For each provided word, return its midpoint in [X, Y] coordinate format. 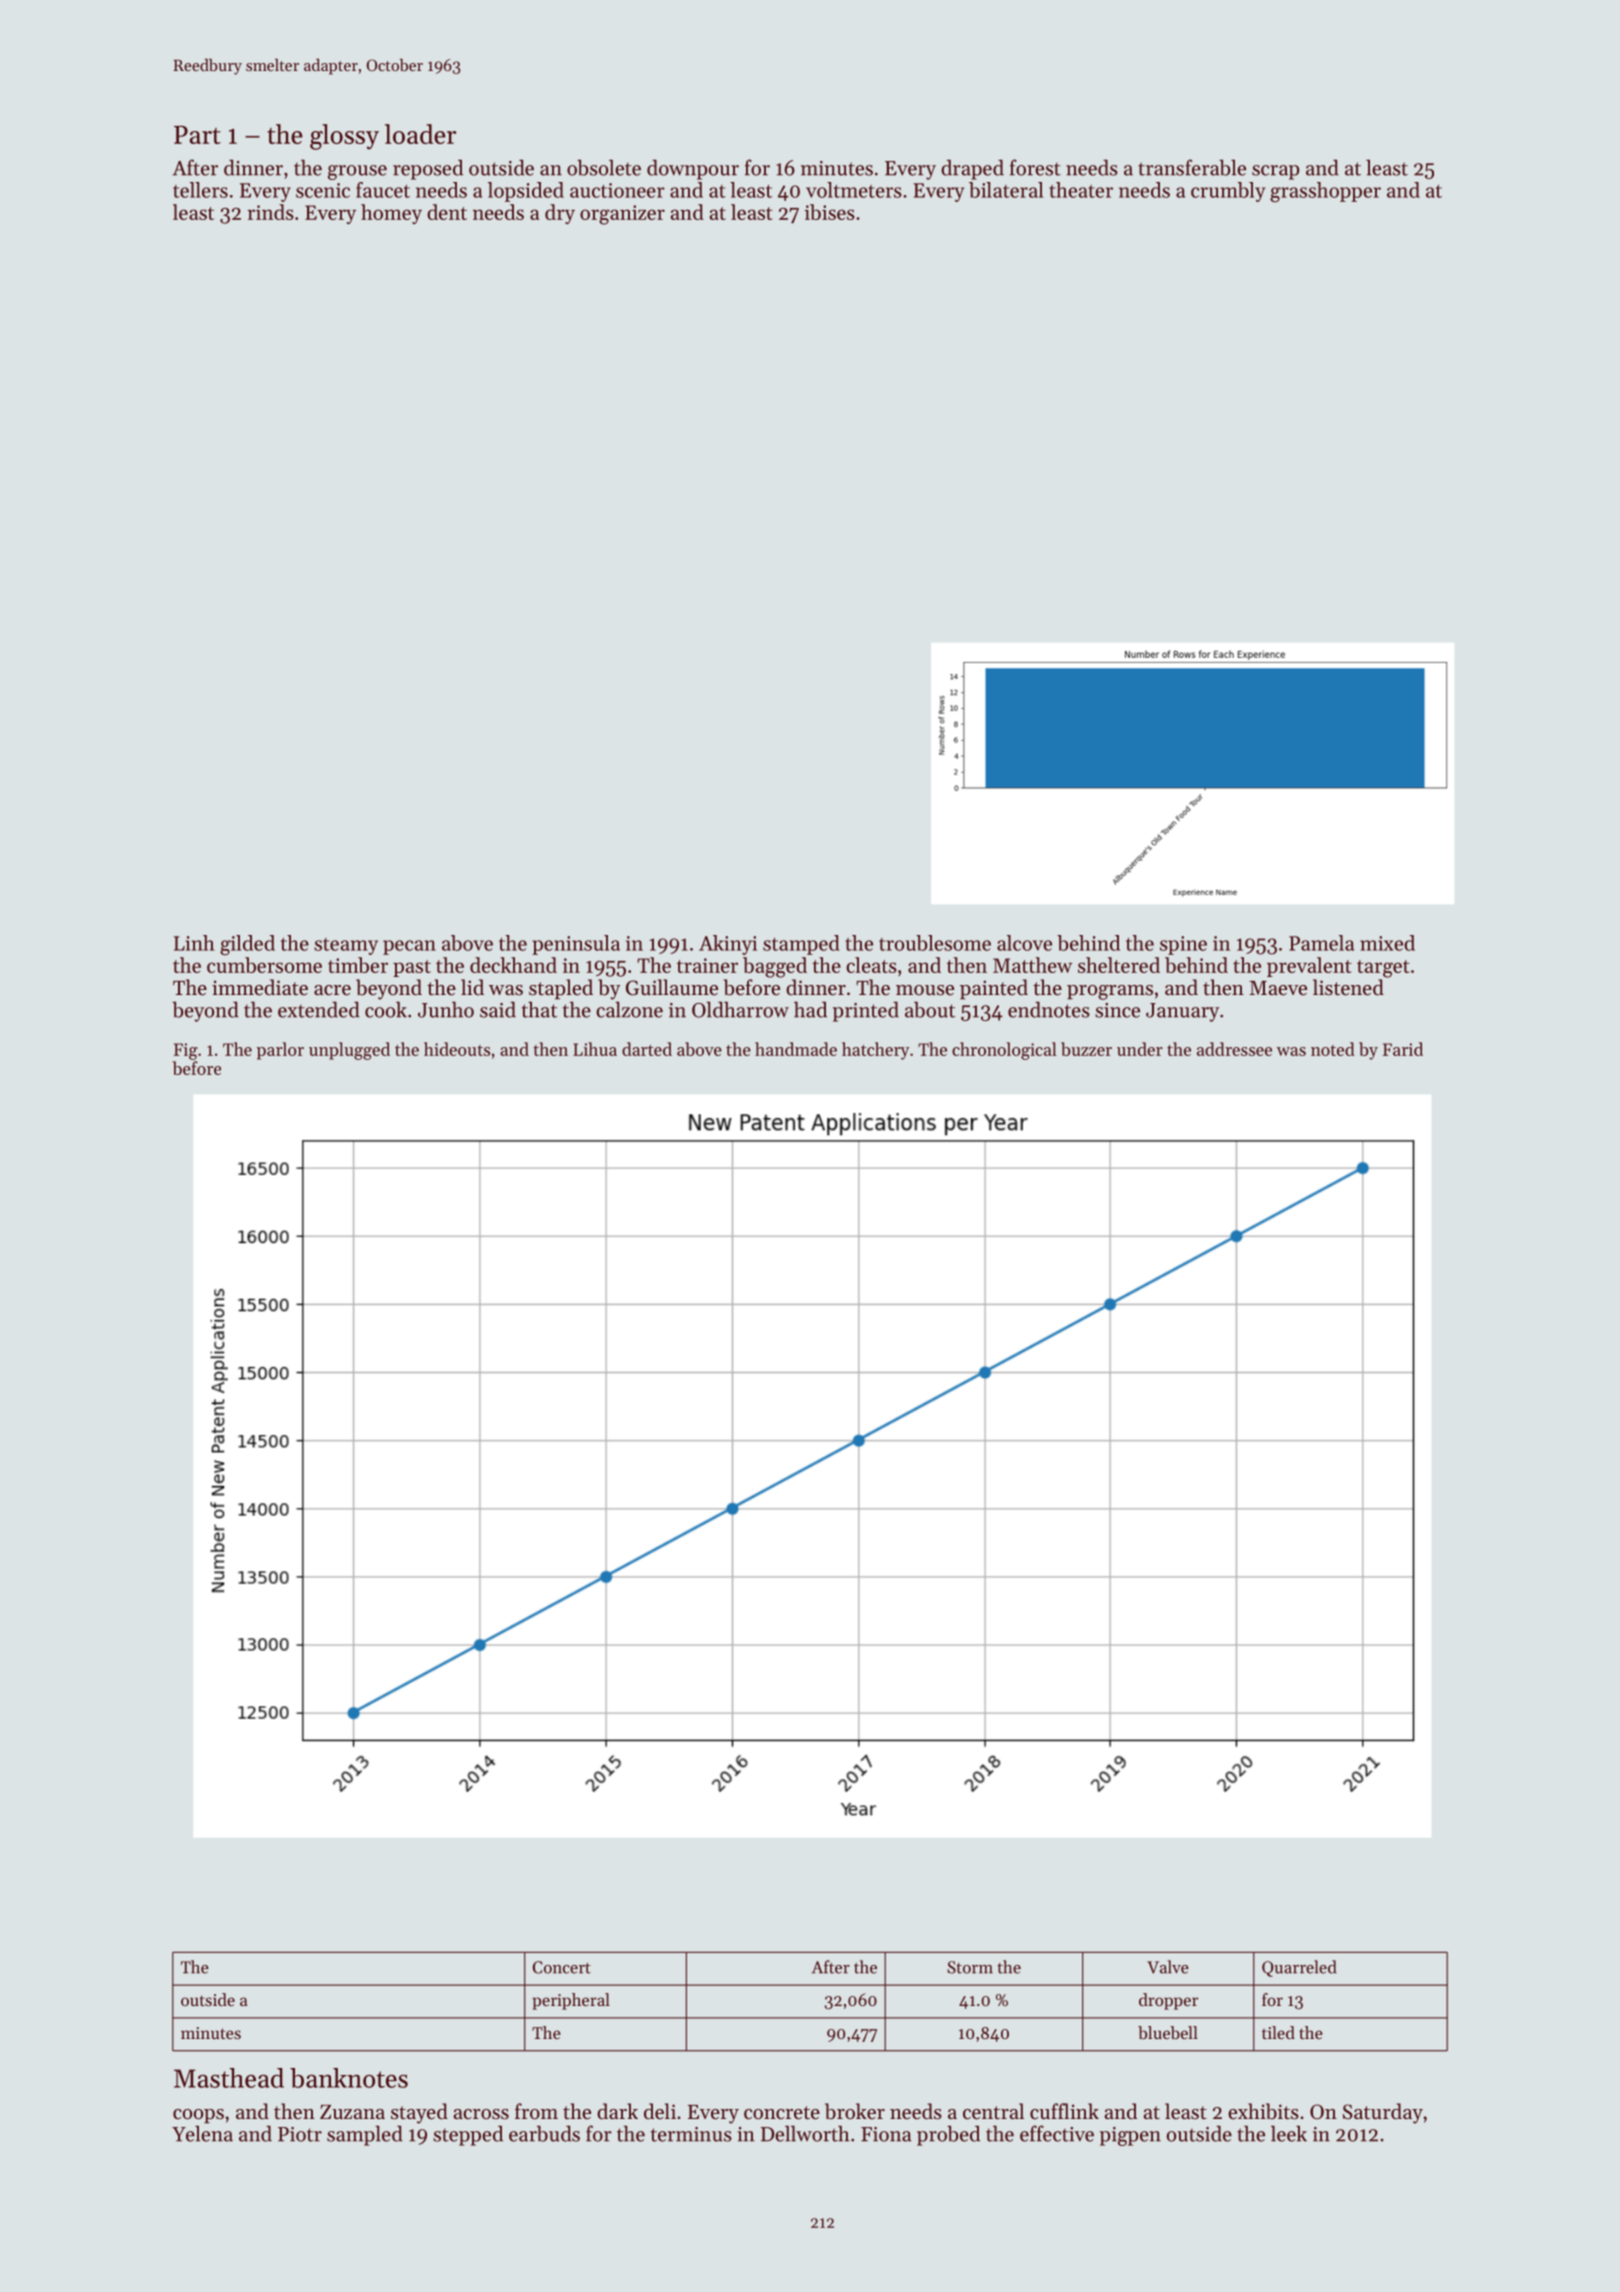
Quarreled [1299, 1968]
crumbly [1228, 192]
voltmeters [854, 190]
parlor [280, 1051]
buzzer [1086, 1049]
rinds [270, 212]
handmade [796, 1049]
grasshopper [1325, 192]
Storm [970, 1967]
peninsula [576, 945]
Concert [562, 1967]
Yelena [202, 2133]
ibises [830, 212]
